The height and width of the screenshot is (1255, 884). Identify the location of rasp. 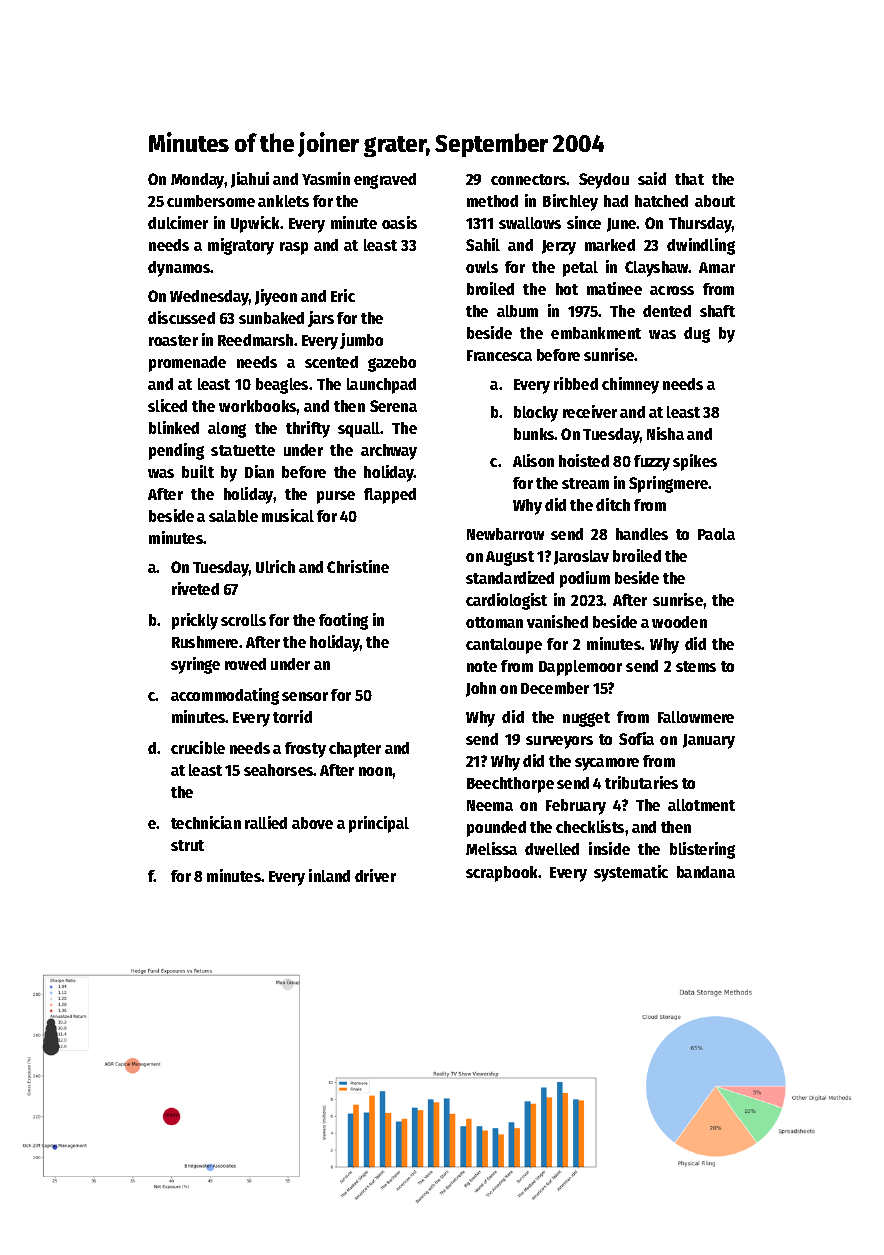
(294, 248).
